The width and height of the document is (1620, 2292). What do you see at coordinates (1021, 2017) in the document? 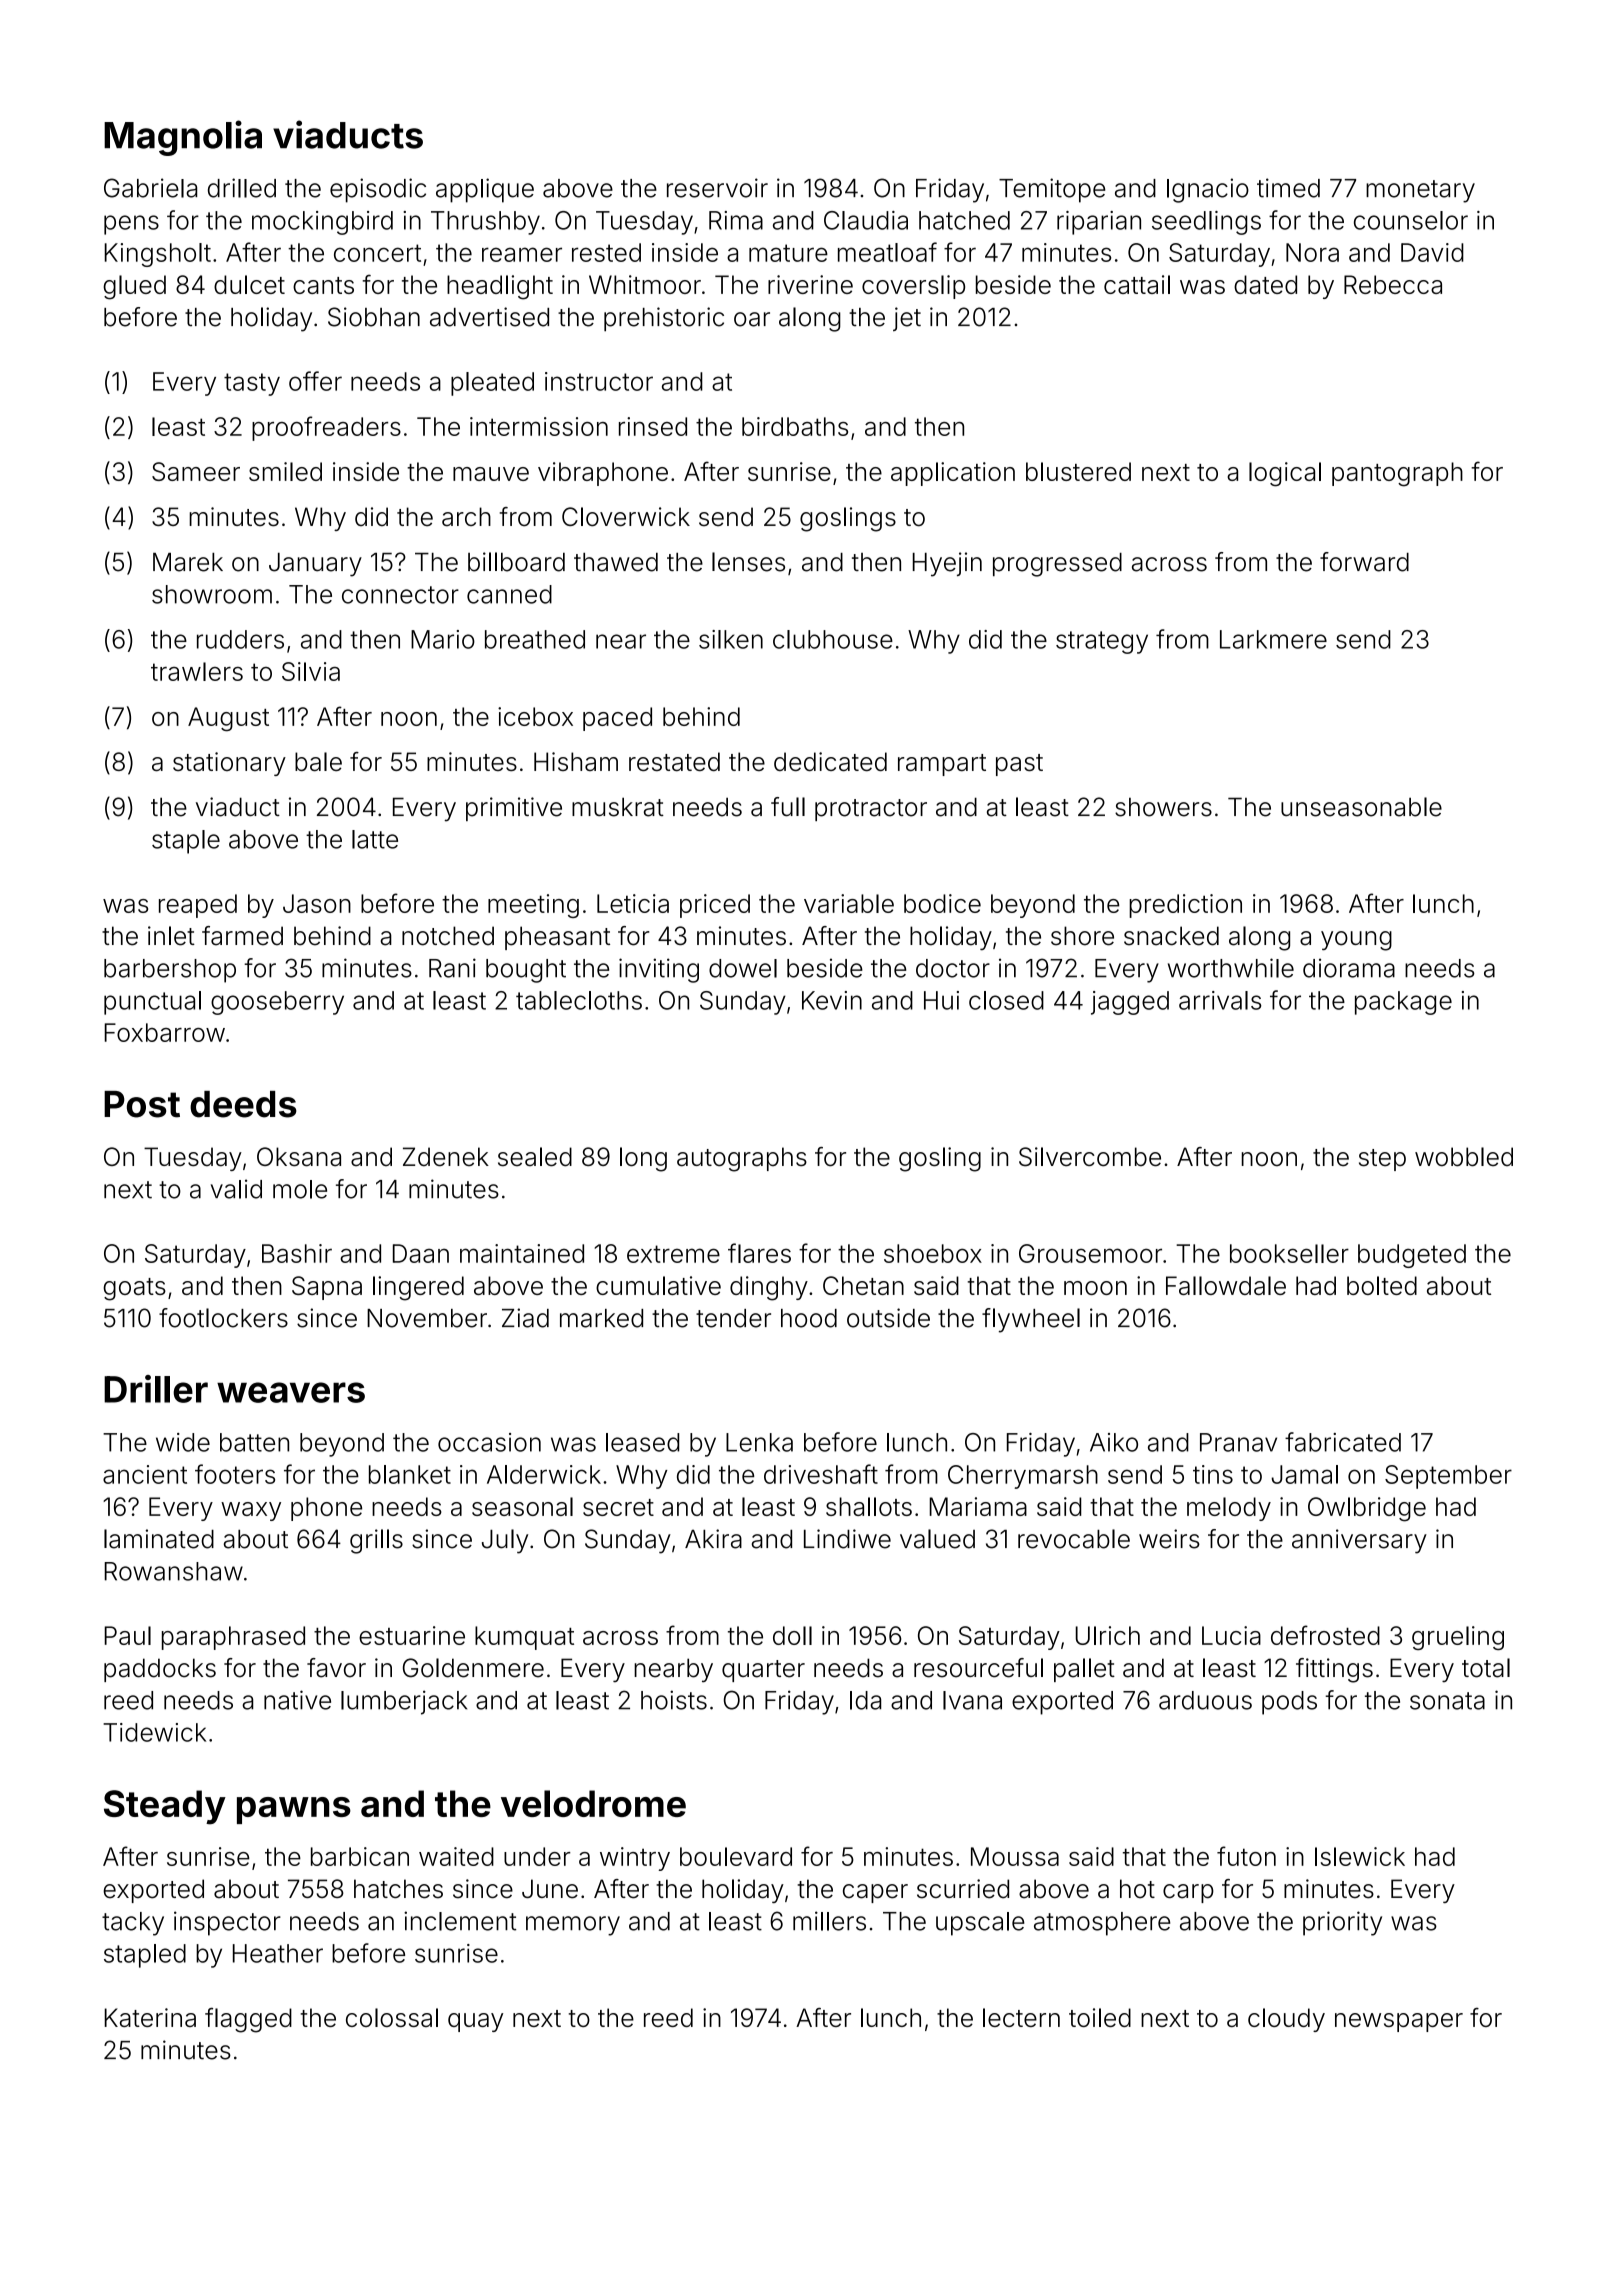
I see `lectern` at bounding box center [1021, 2017].
